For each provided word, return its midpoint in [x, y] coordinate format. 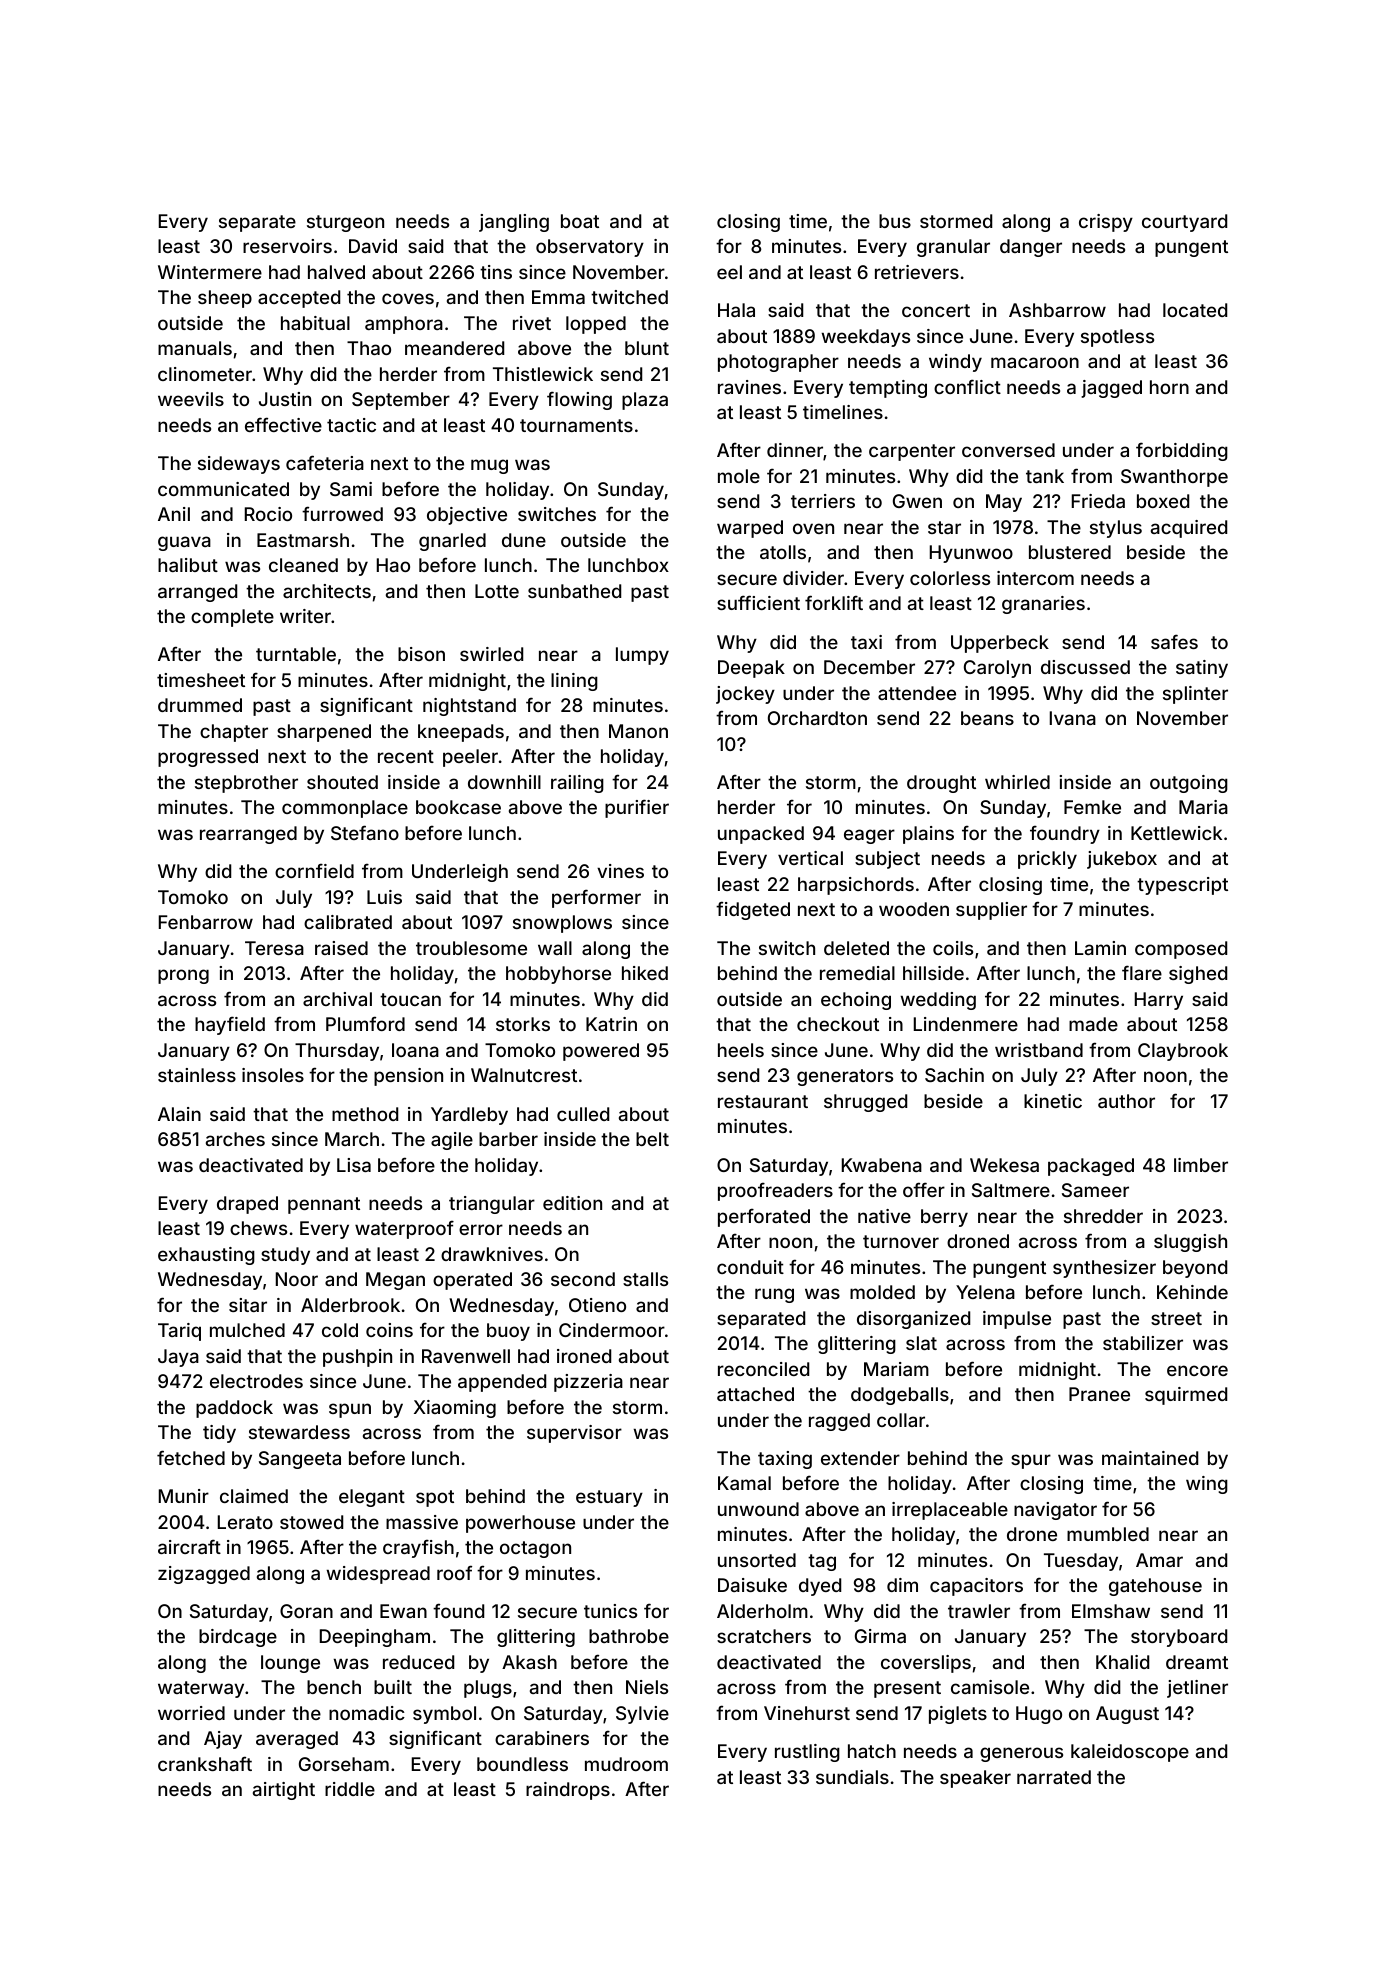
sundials [852, 1777]
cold [340, 1330]
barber [508, 1139]
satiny [1202, 669]
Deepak [751, 669]
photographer [778, 363]
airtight [284, 1791]
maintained [1150, 1458]
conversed [1008, 450]
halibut [188, 565]
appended [502, 1383]
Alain [179, 1114]
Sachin [954, 1075]
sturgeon [345, 223]
